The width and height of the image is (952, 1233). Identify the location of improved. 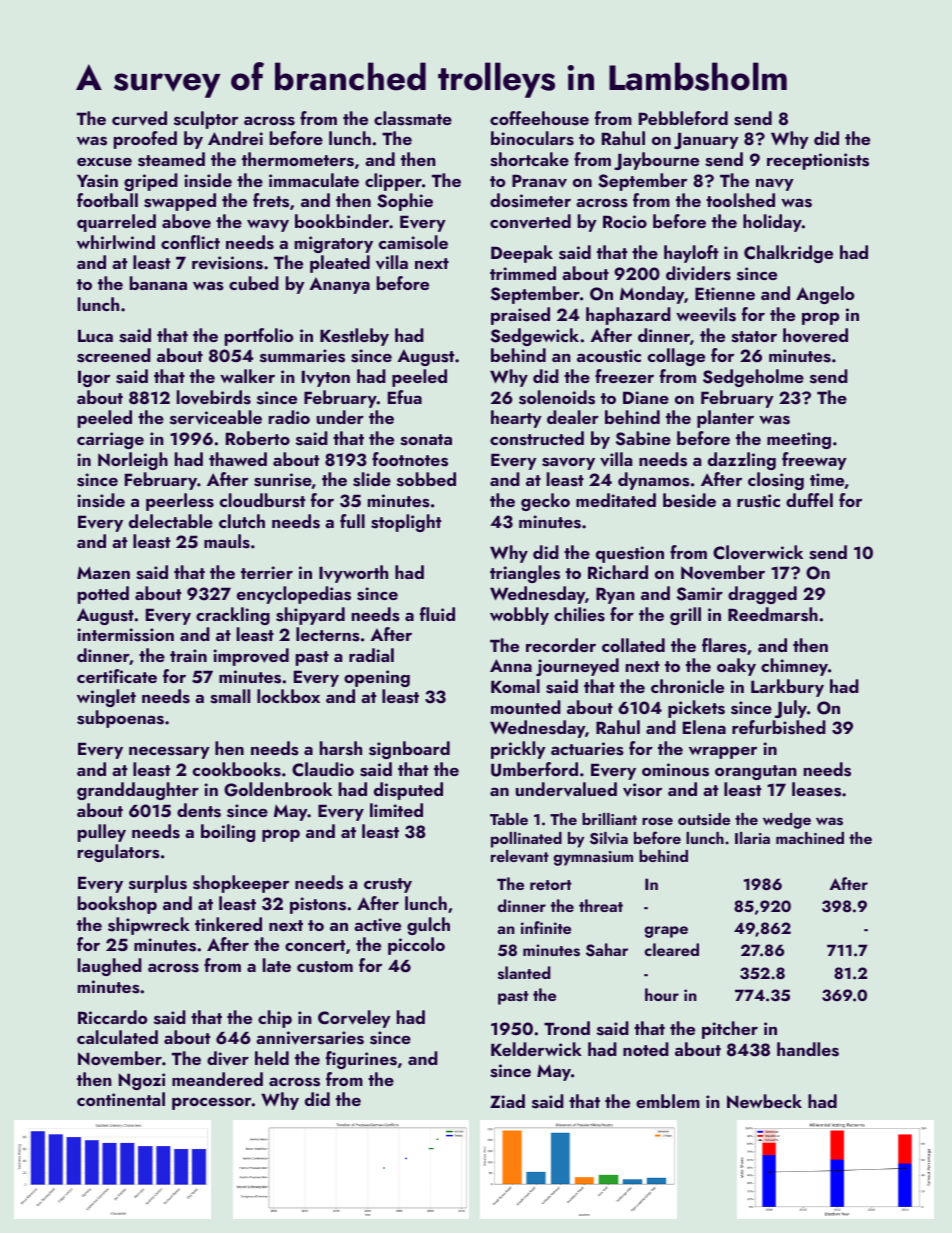
(251, 657).
